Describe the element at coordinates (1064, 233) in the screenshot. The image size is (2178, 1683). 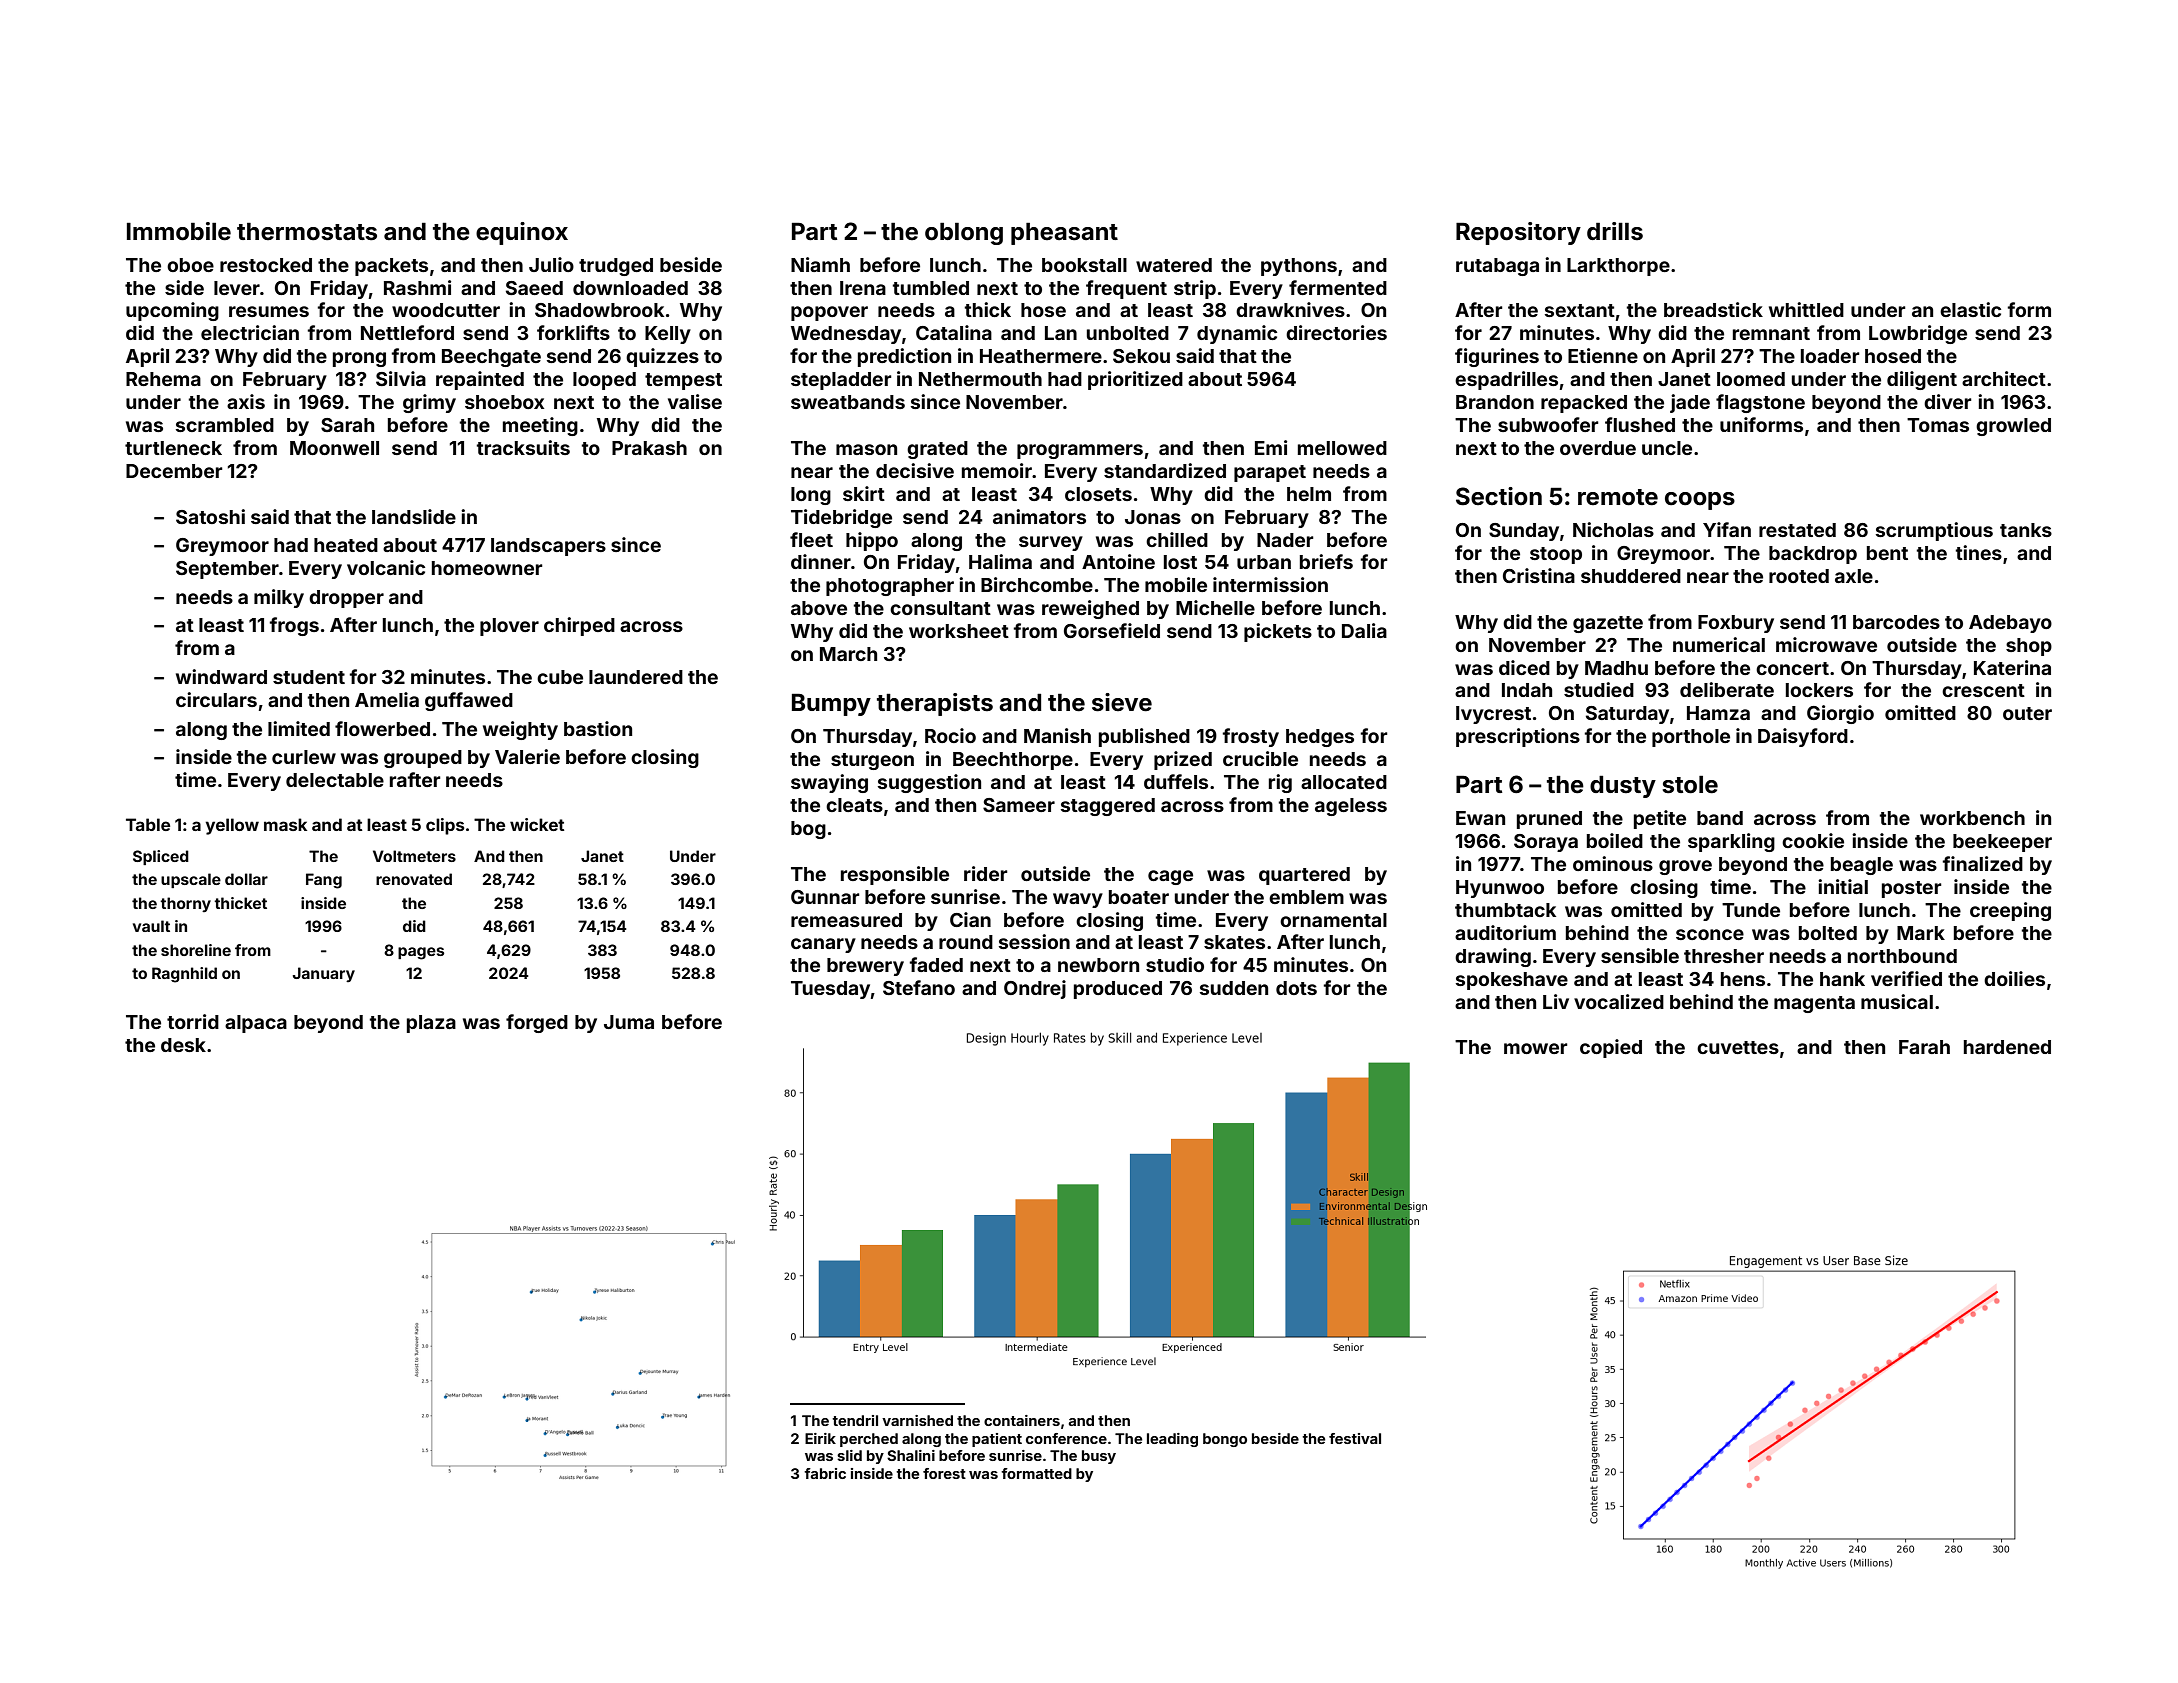
I see `pheasant` at that location.
